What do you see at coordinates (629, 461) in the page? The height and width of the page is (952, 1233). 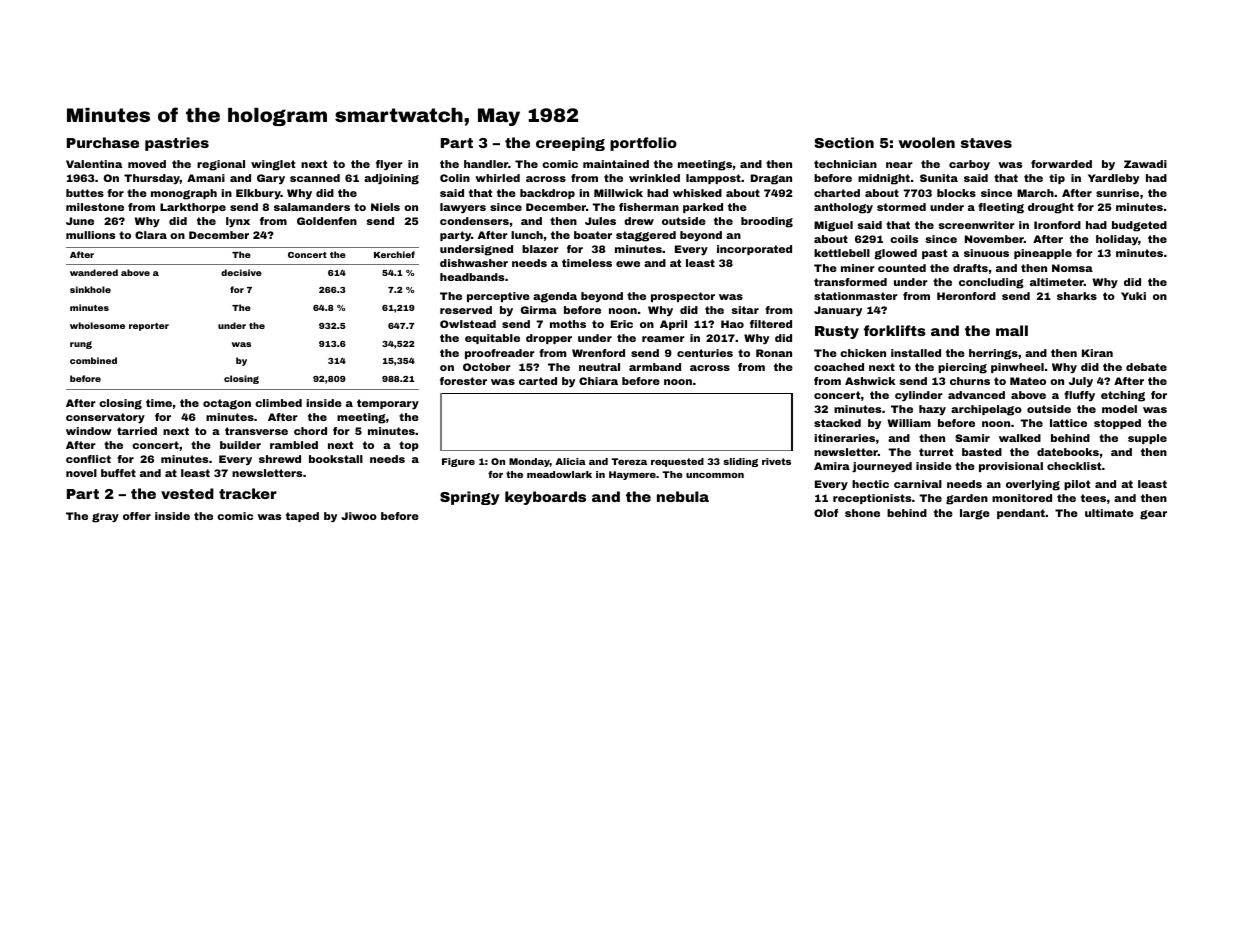 I see `Tereza` at bounding box center [629, 461].
